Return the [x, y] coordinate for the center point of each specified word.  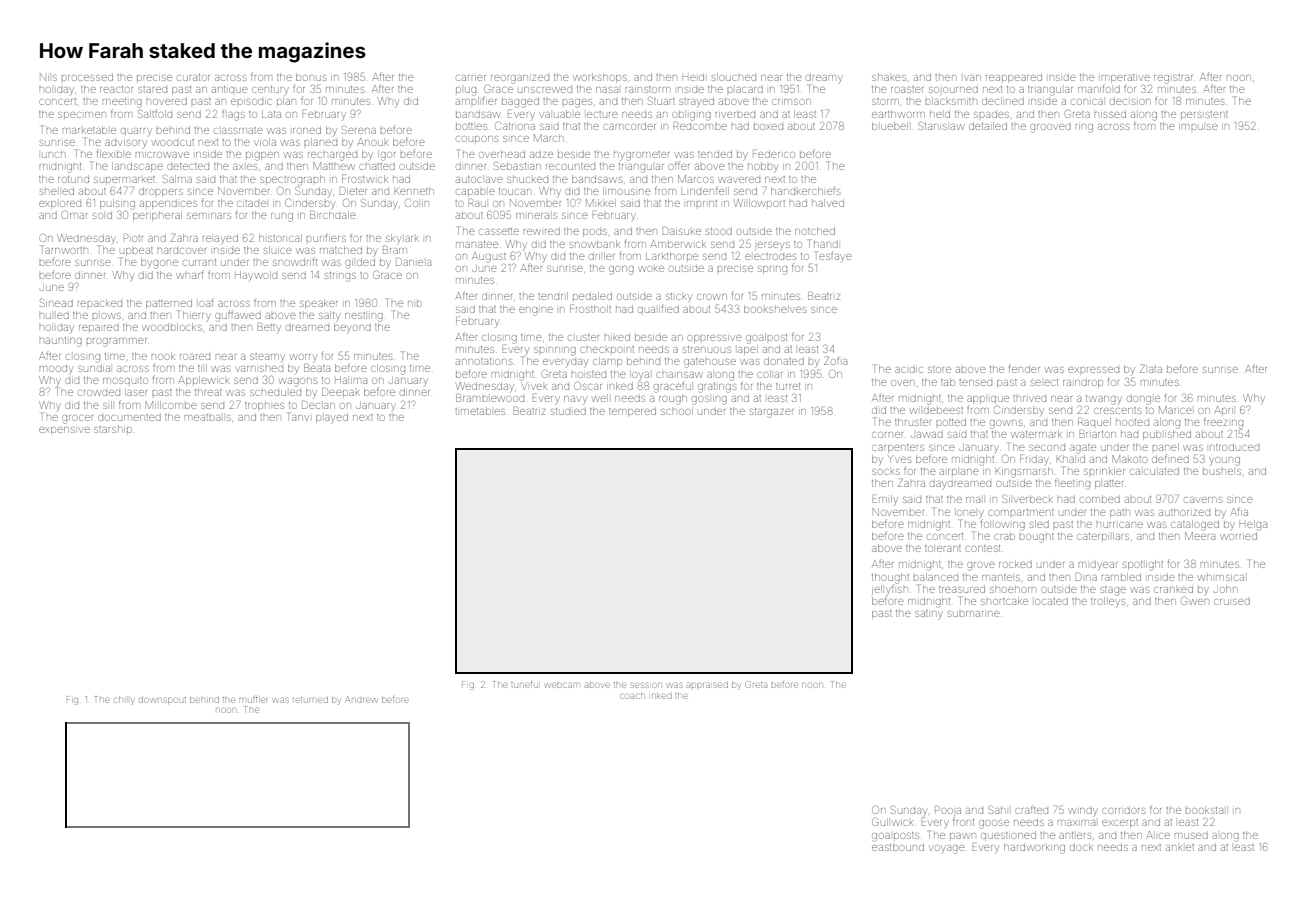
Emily [885, 499]
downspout [162, 700]
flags [233, 116]
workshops [600, 78]
